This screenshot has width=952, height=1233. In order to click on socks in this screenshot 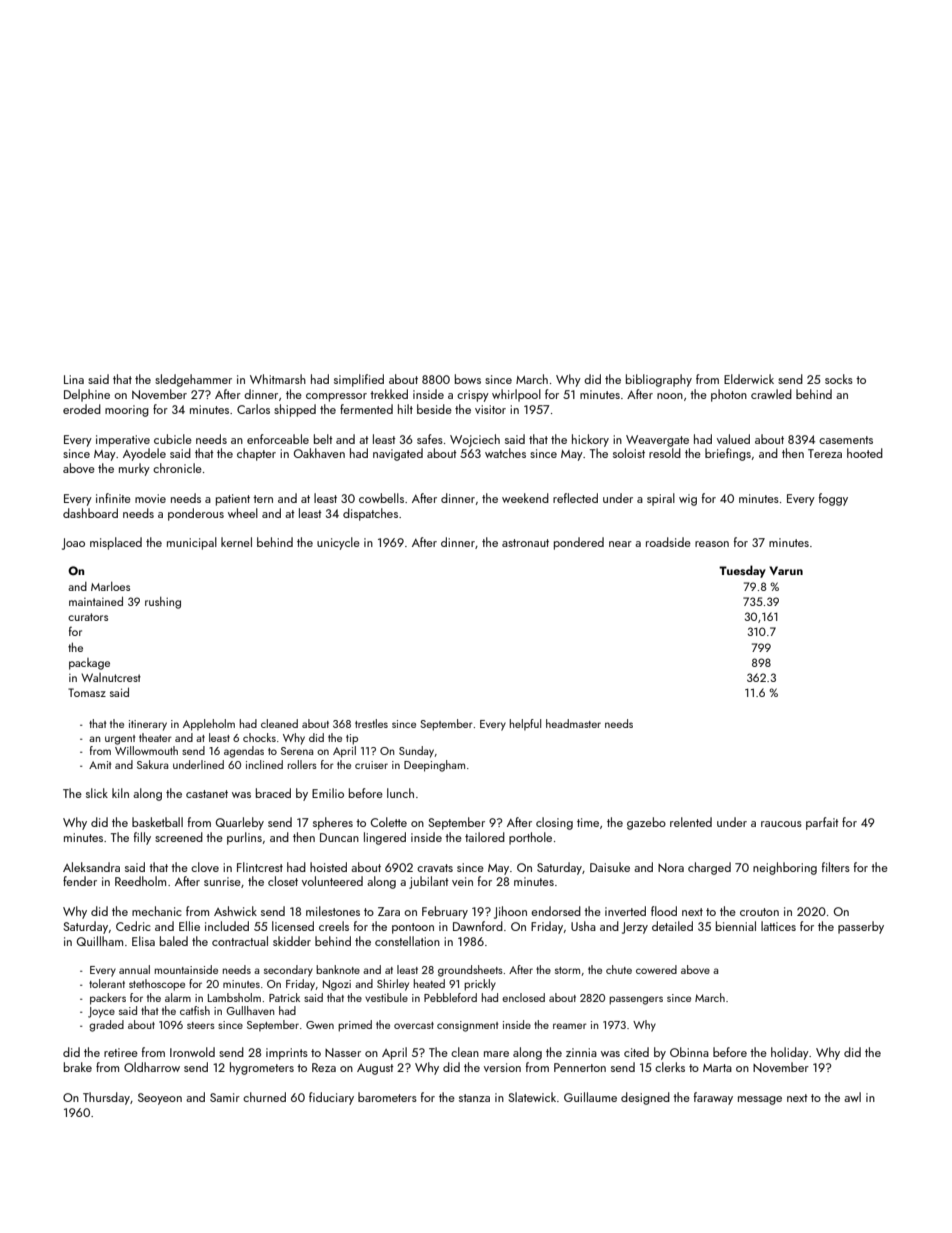, I will do `click(839, 379)`.
